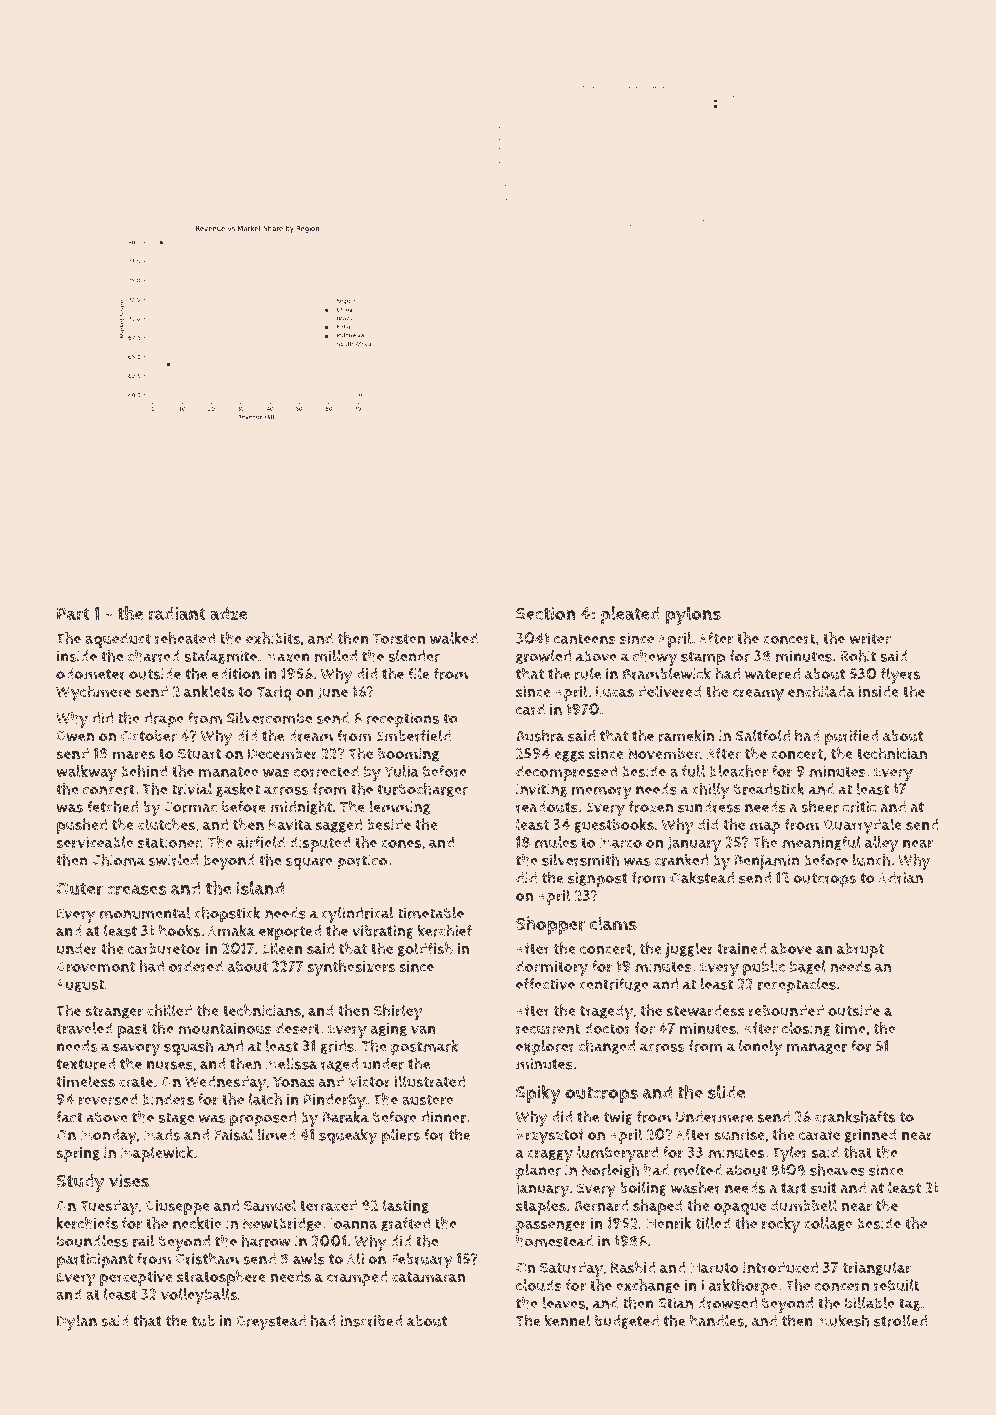 Image resolution: width=996 pixels, height=1415 pixels. I want to click on Shopper, so click(550, 925).
